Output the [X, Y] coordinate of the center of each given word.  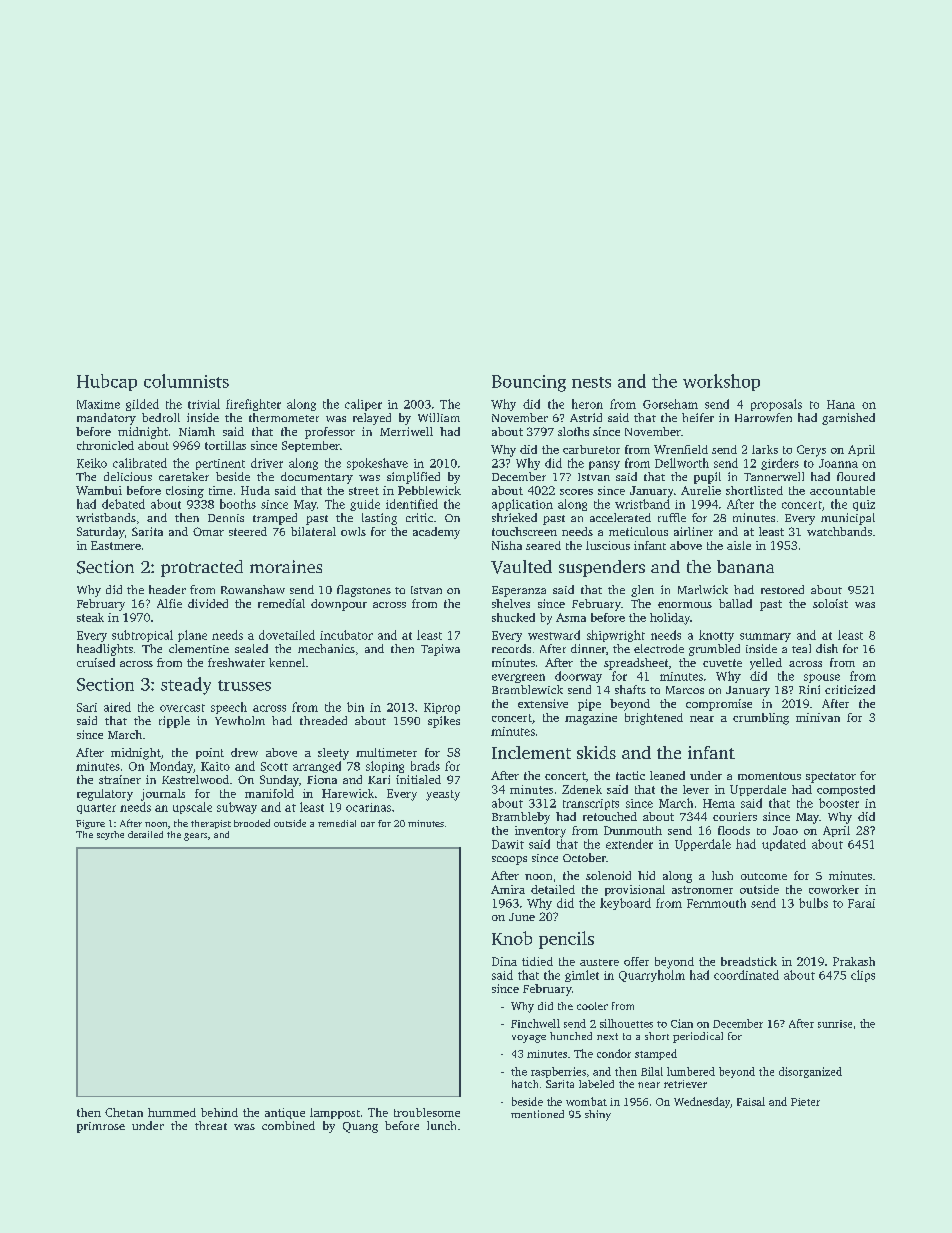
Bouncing [529, 383]
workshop [721, 382]
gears [195, 837]
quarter [96, 809]
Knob [512, 938]
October [584, 857]
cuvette [722, 663]
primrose [101, 1127]
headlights [105, 650]
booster [839, 803]
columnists [186, 381]
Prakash [854, 961]
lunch [441, 1125]
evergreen [518, 678]
